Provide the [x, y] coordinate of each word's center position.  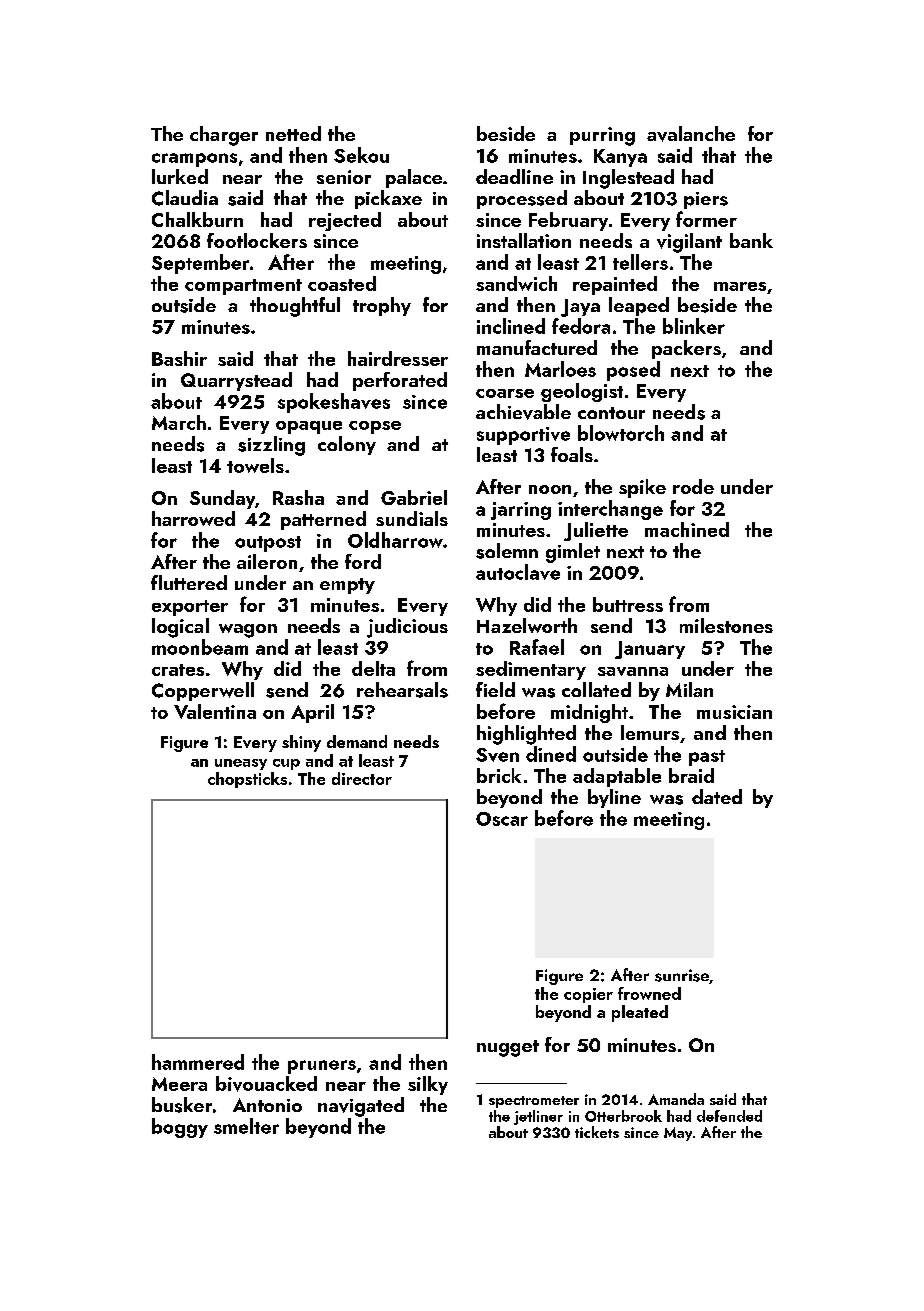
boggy [180, 1128]
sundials [412, 518]
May [678, 1134]
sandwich [516, 283]
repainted [615, 285]
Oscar [502, 819]
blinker [694, 326]
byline [614, 798]
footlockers [257, 240]
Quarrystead [236, 381]
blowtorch [621, 433]
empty [347, 586]
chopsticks [247, 780]
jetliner [538, 1117]
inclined [511, 326]
